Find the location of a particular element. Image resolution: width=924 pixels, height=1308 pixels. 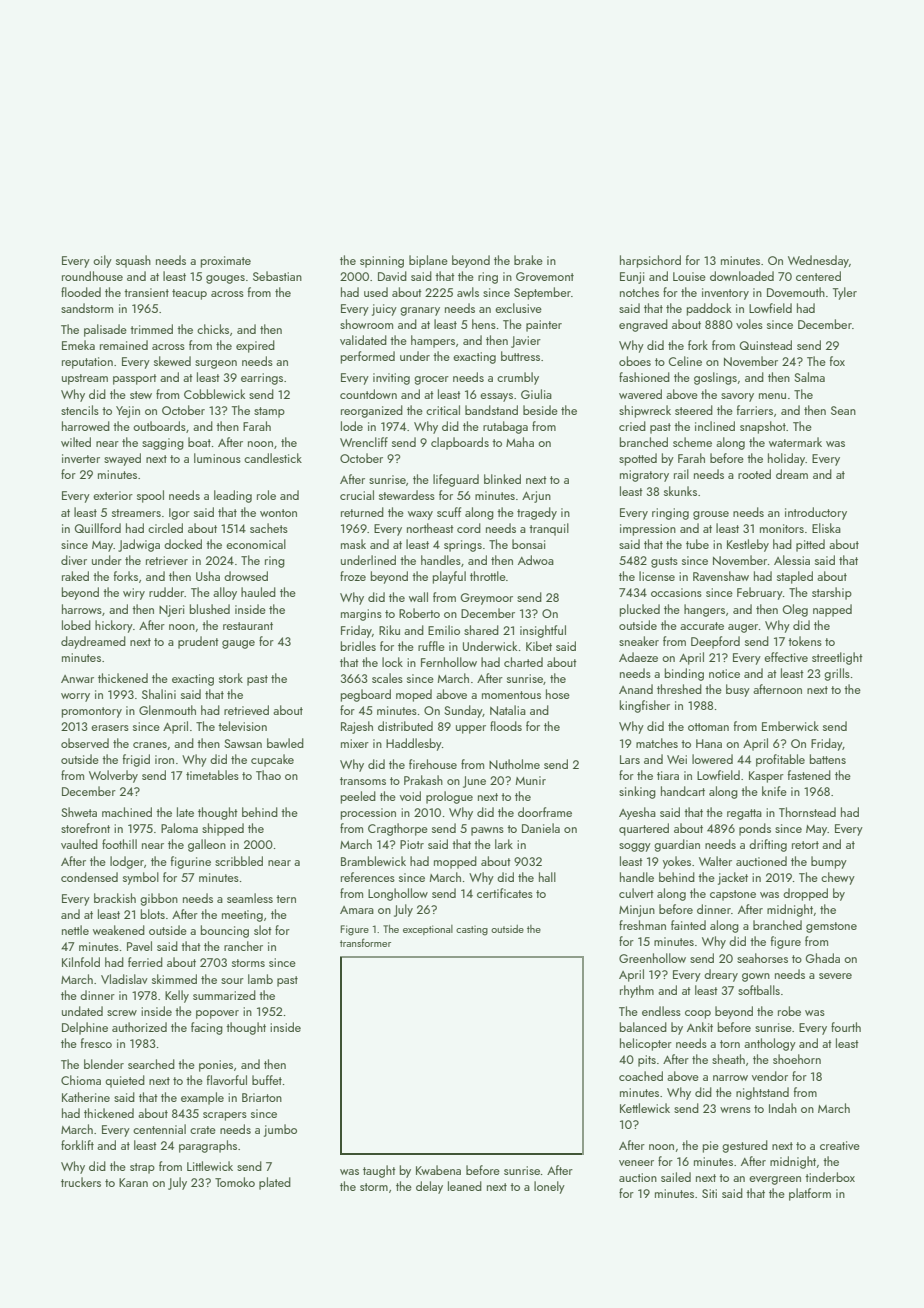

fainted is located at coordinates (688, 925).
